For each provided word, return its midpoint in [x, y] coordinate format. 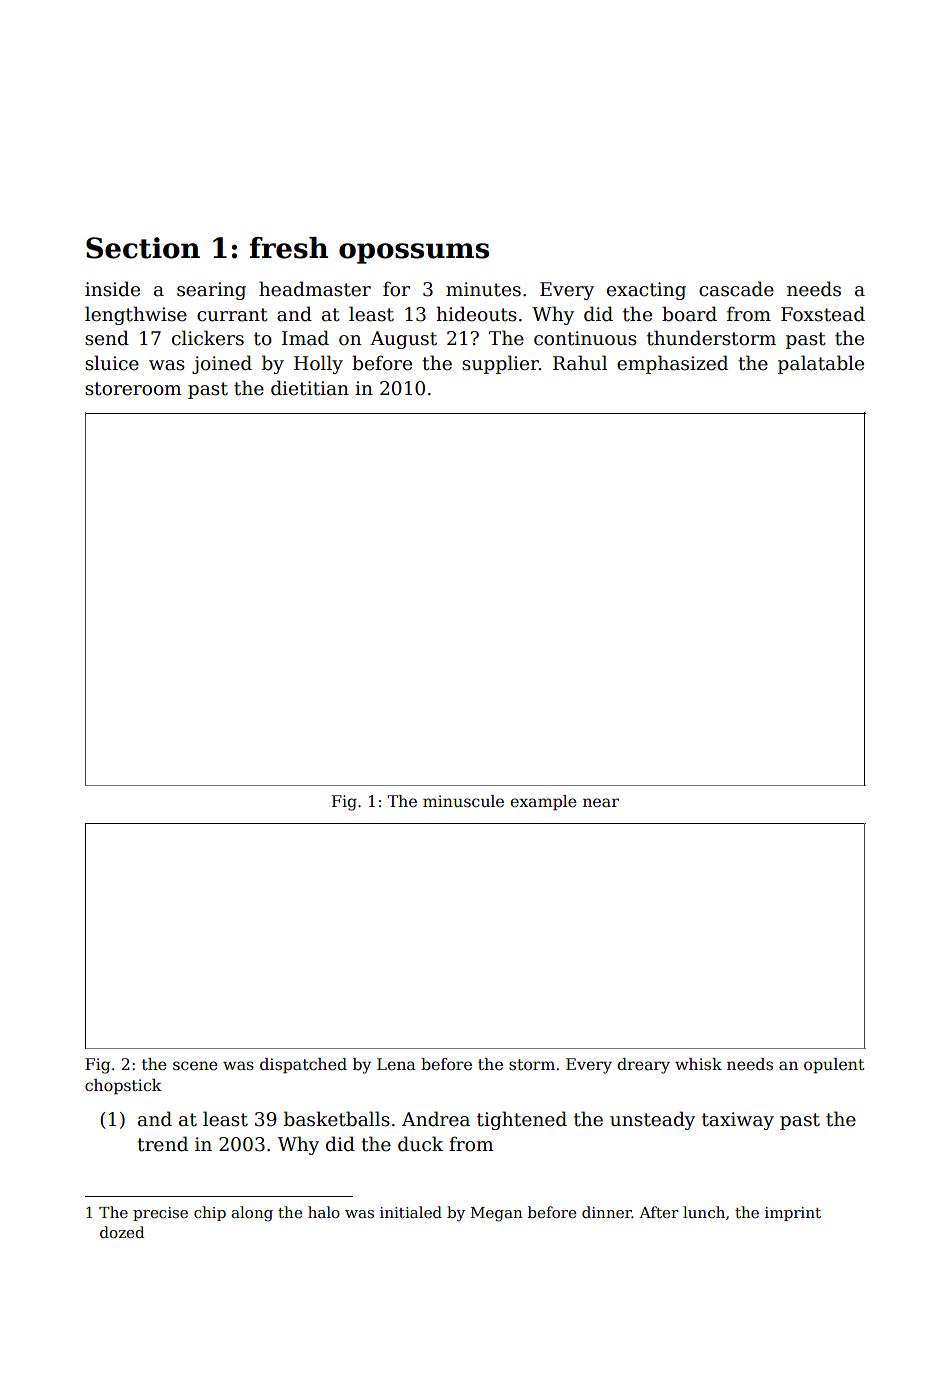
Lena [396, 1064]
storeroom [133, 389]
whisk [698, 1064]
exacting [646, 291]
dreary [643, 1066]
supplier [500, 364]
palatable [821, 364]
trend [162, 1144]
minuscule [463, 801]
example [543, 803]
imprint [793, 1214]
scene [195, 1066]
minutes [483, 289]
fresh [289, 248]
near [601, 803]
